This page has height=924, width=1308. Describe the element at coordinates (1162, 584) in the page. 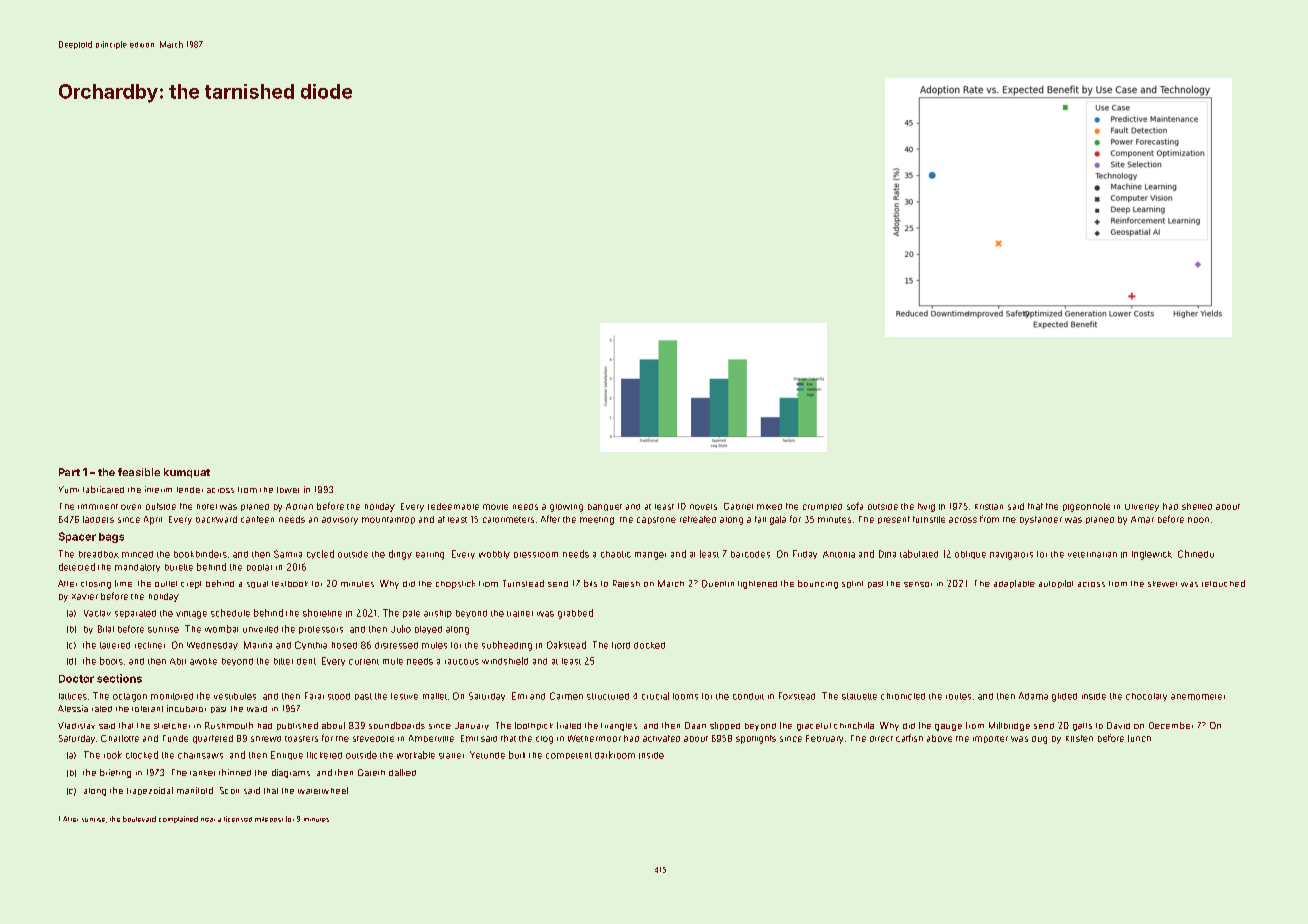

I see `skewer` at that location.
